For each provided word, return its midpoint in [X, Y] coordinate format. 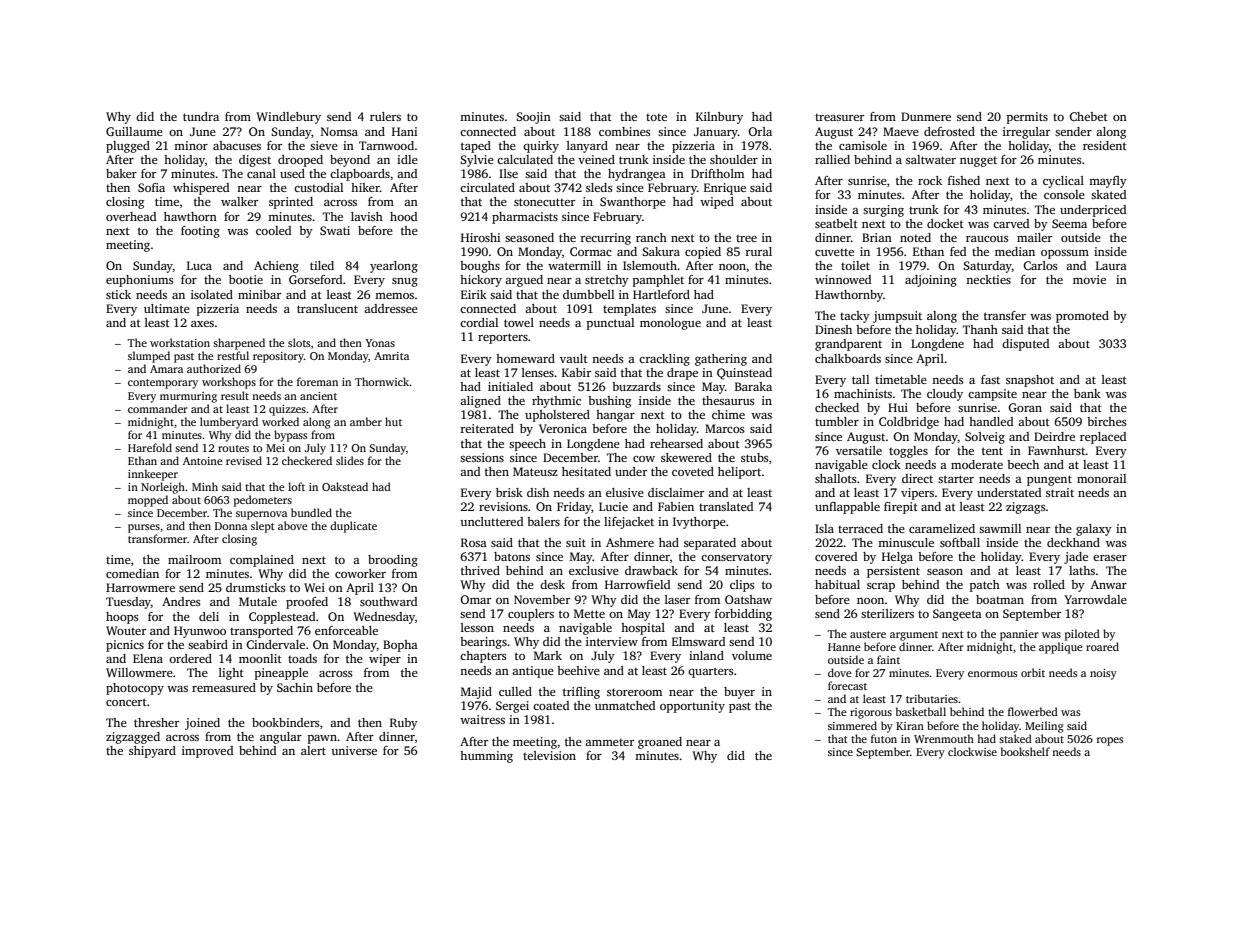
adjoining [931, 281]
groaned [660, 743]
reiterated [487, 428]
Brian [877, 237]
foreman [317, 381]
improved [207, 752]
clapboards [360, 175]
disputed [1025, 345]
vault [574, 358]
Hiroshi [480, 237]
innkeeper [153, 475]
